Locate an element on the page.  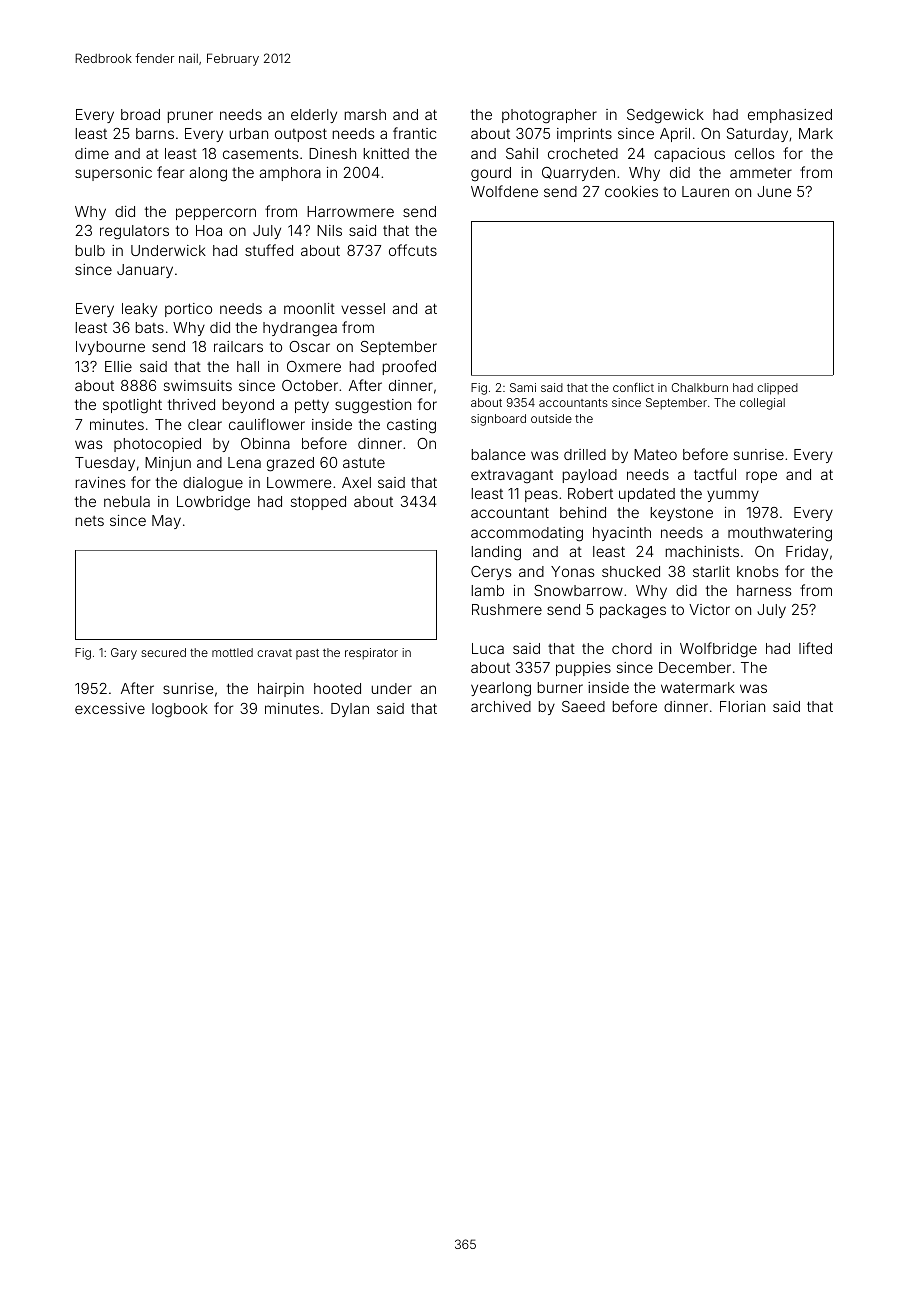
hall is located at coordinates (248, 366).
